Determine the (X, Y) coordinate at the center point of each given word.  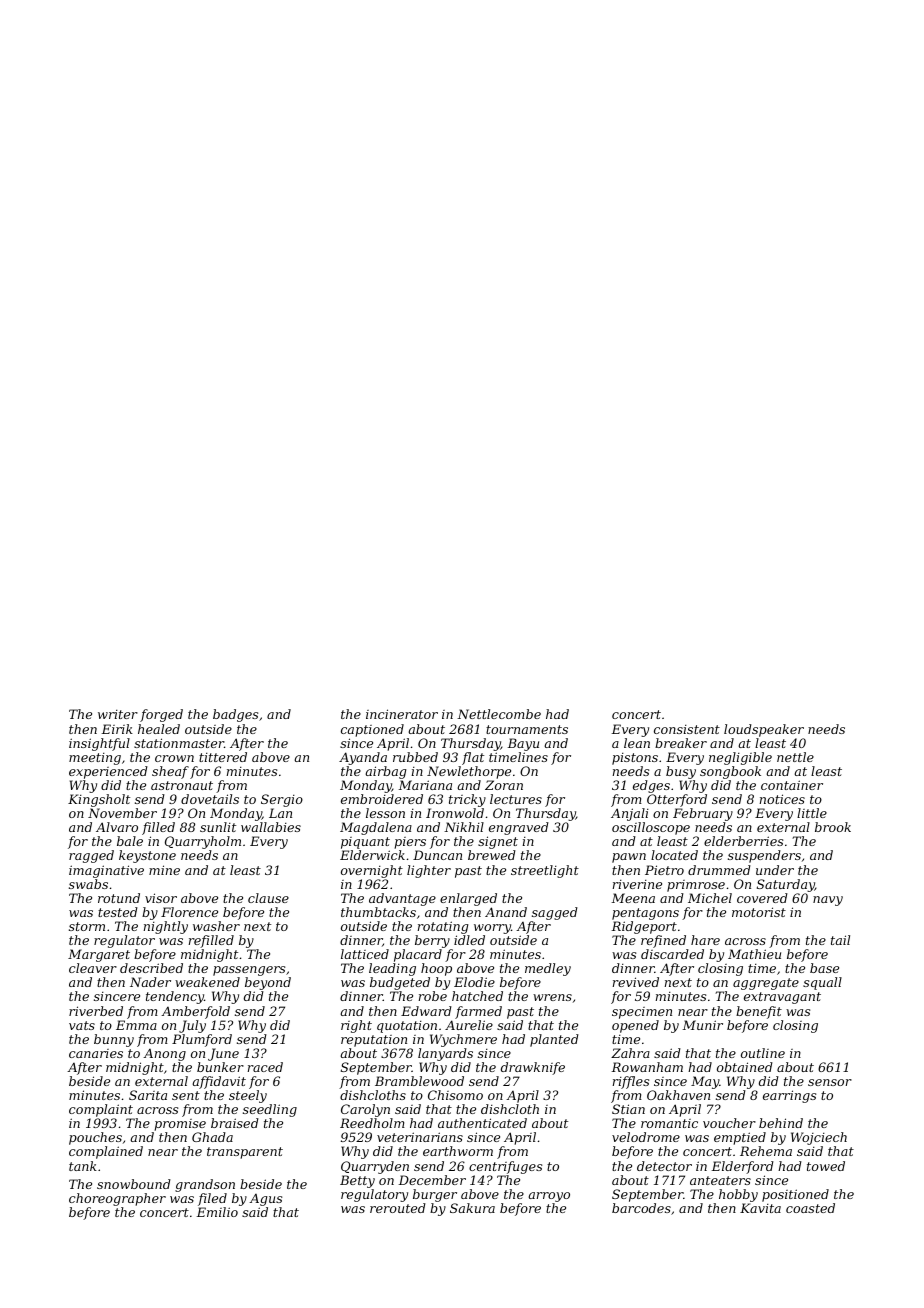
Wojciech (819, 1139)
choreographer (117, 1199)
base (824, 968)
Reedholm (372, 1123)
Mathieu (754, 954)
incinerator (402, 714)
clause (268, 898)
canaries (96, 1053)
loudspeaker (764, 730)
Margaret (99, 955)
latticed (365, 954)
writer (118, 714)
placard (418, 955)
